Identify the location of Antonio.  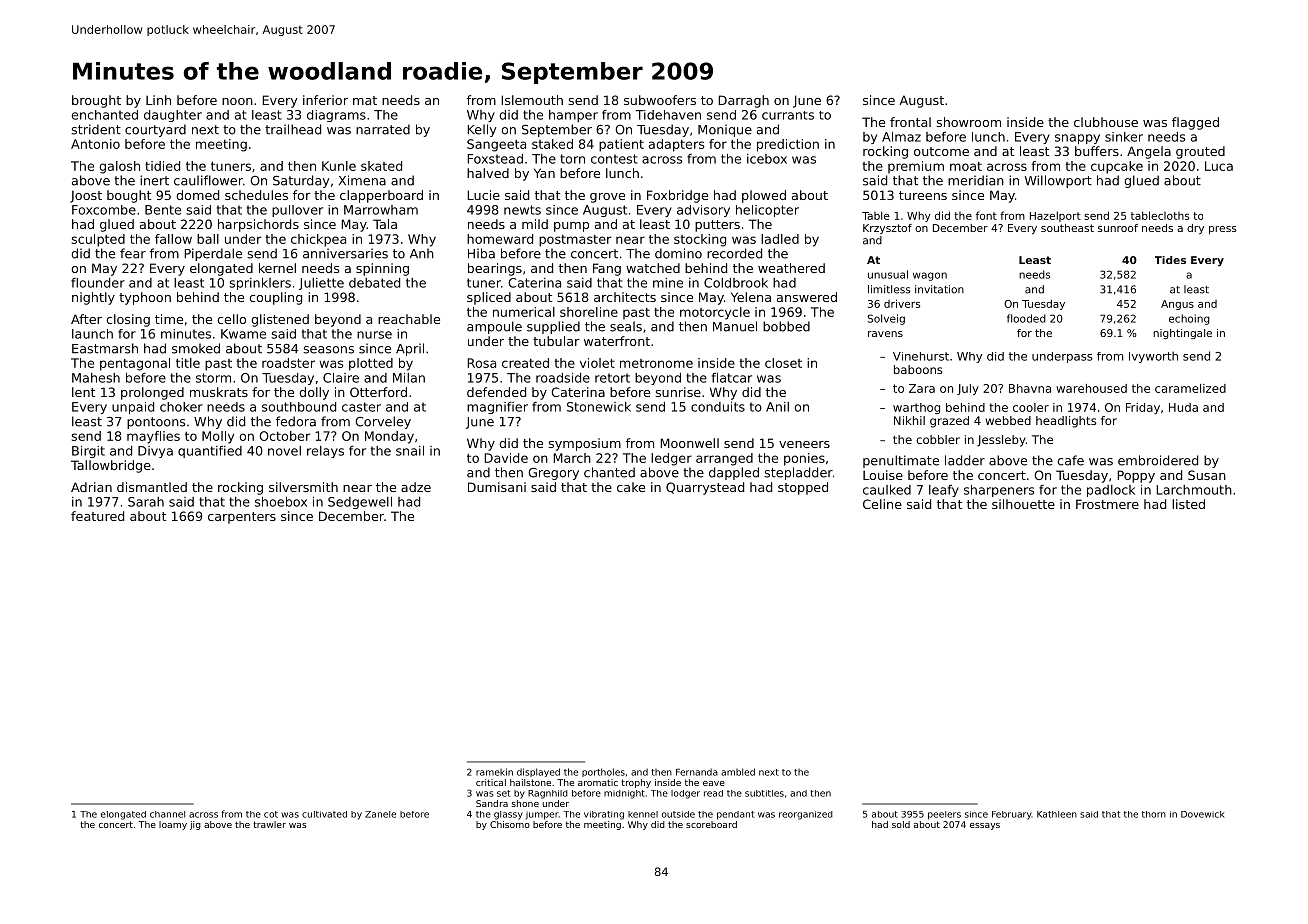
(95, 144).
